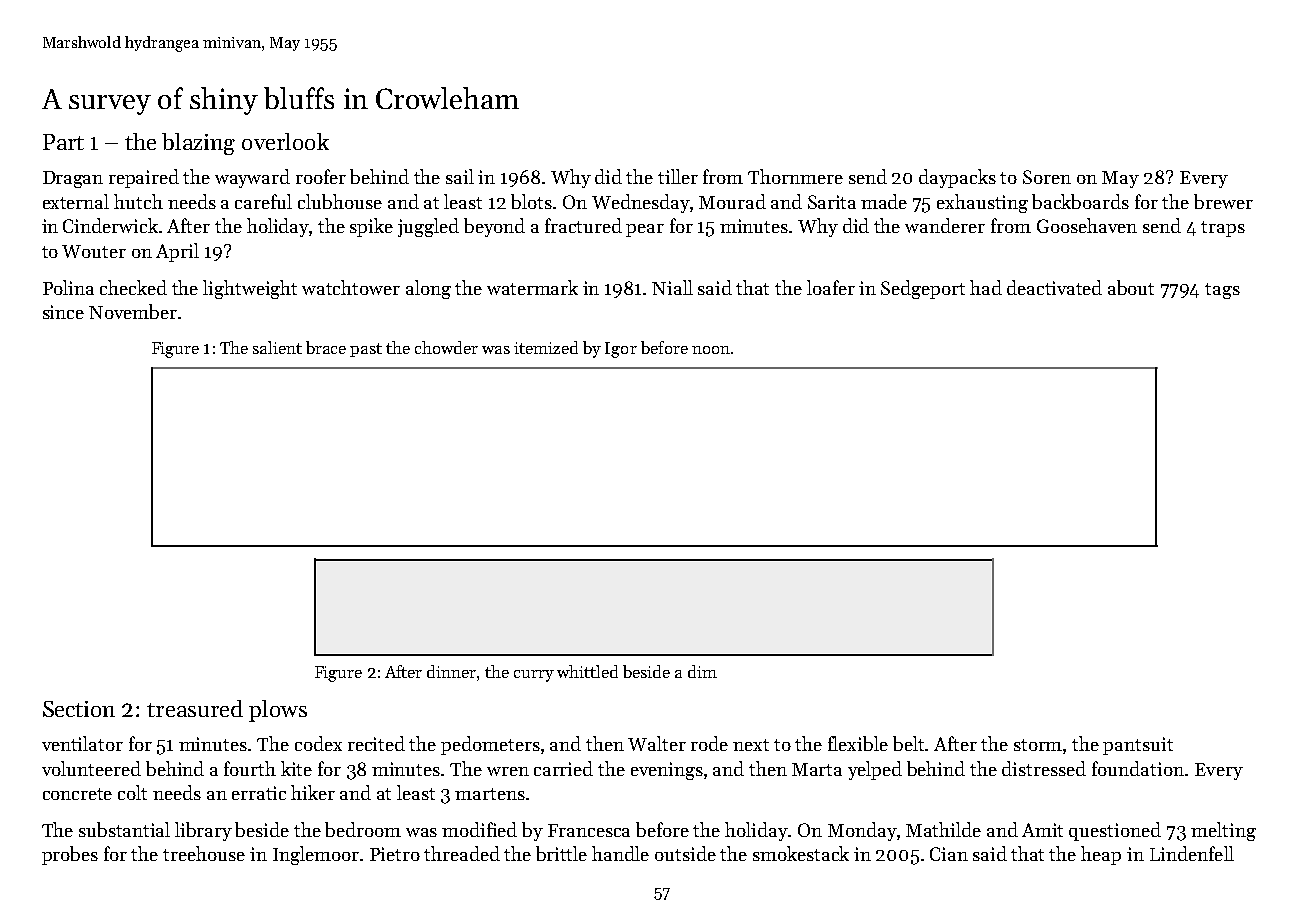  I want to click on treehouse, so click(204, 853).
